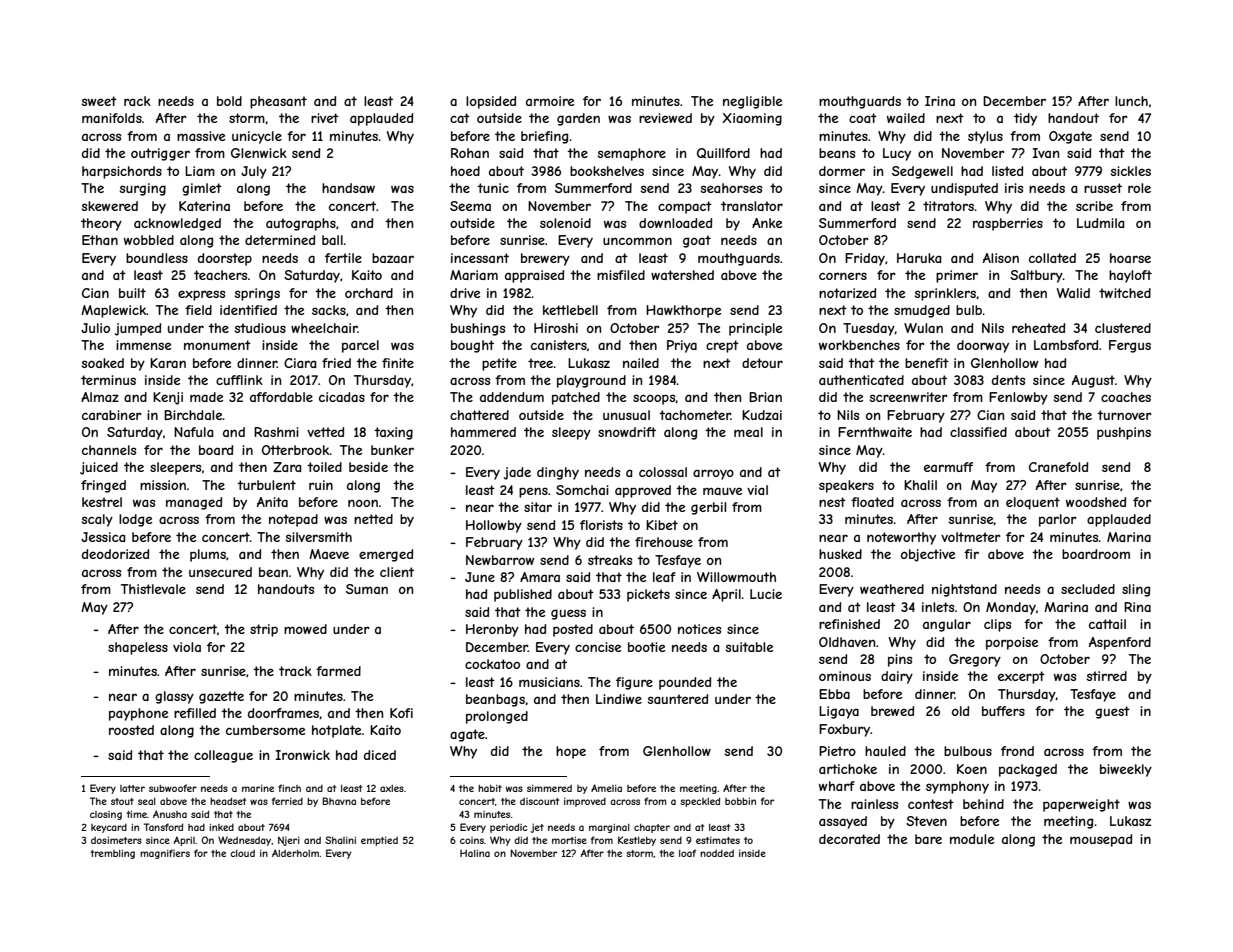 This image has width=1233, height=952. Describe the element at coordinates (840, 554) in the image. I see `husked` at that location.
